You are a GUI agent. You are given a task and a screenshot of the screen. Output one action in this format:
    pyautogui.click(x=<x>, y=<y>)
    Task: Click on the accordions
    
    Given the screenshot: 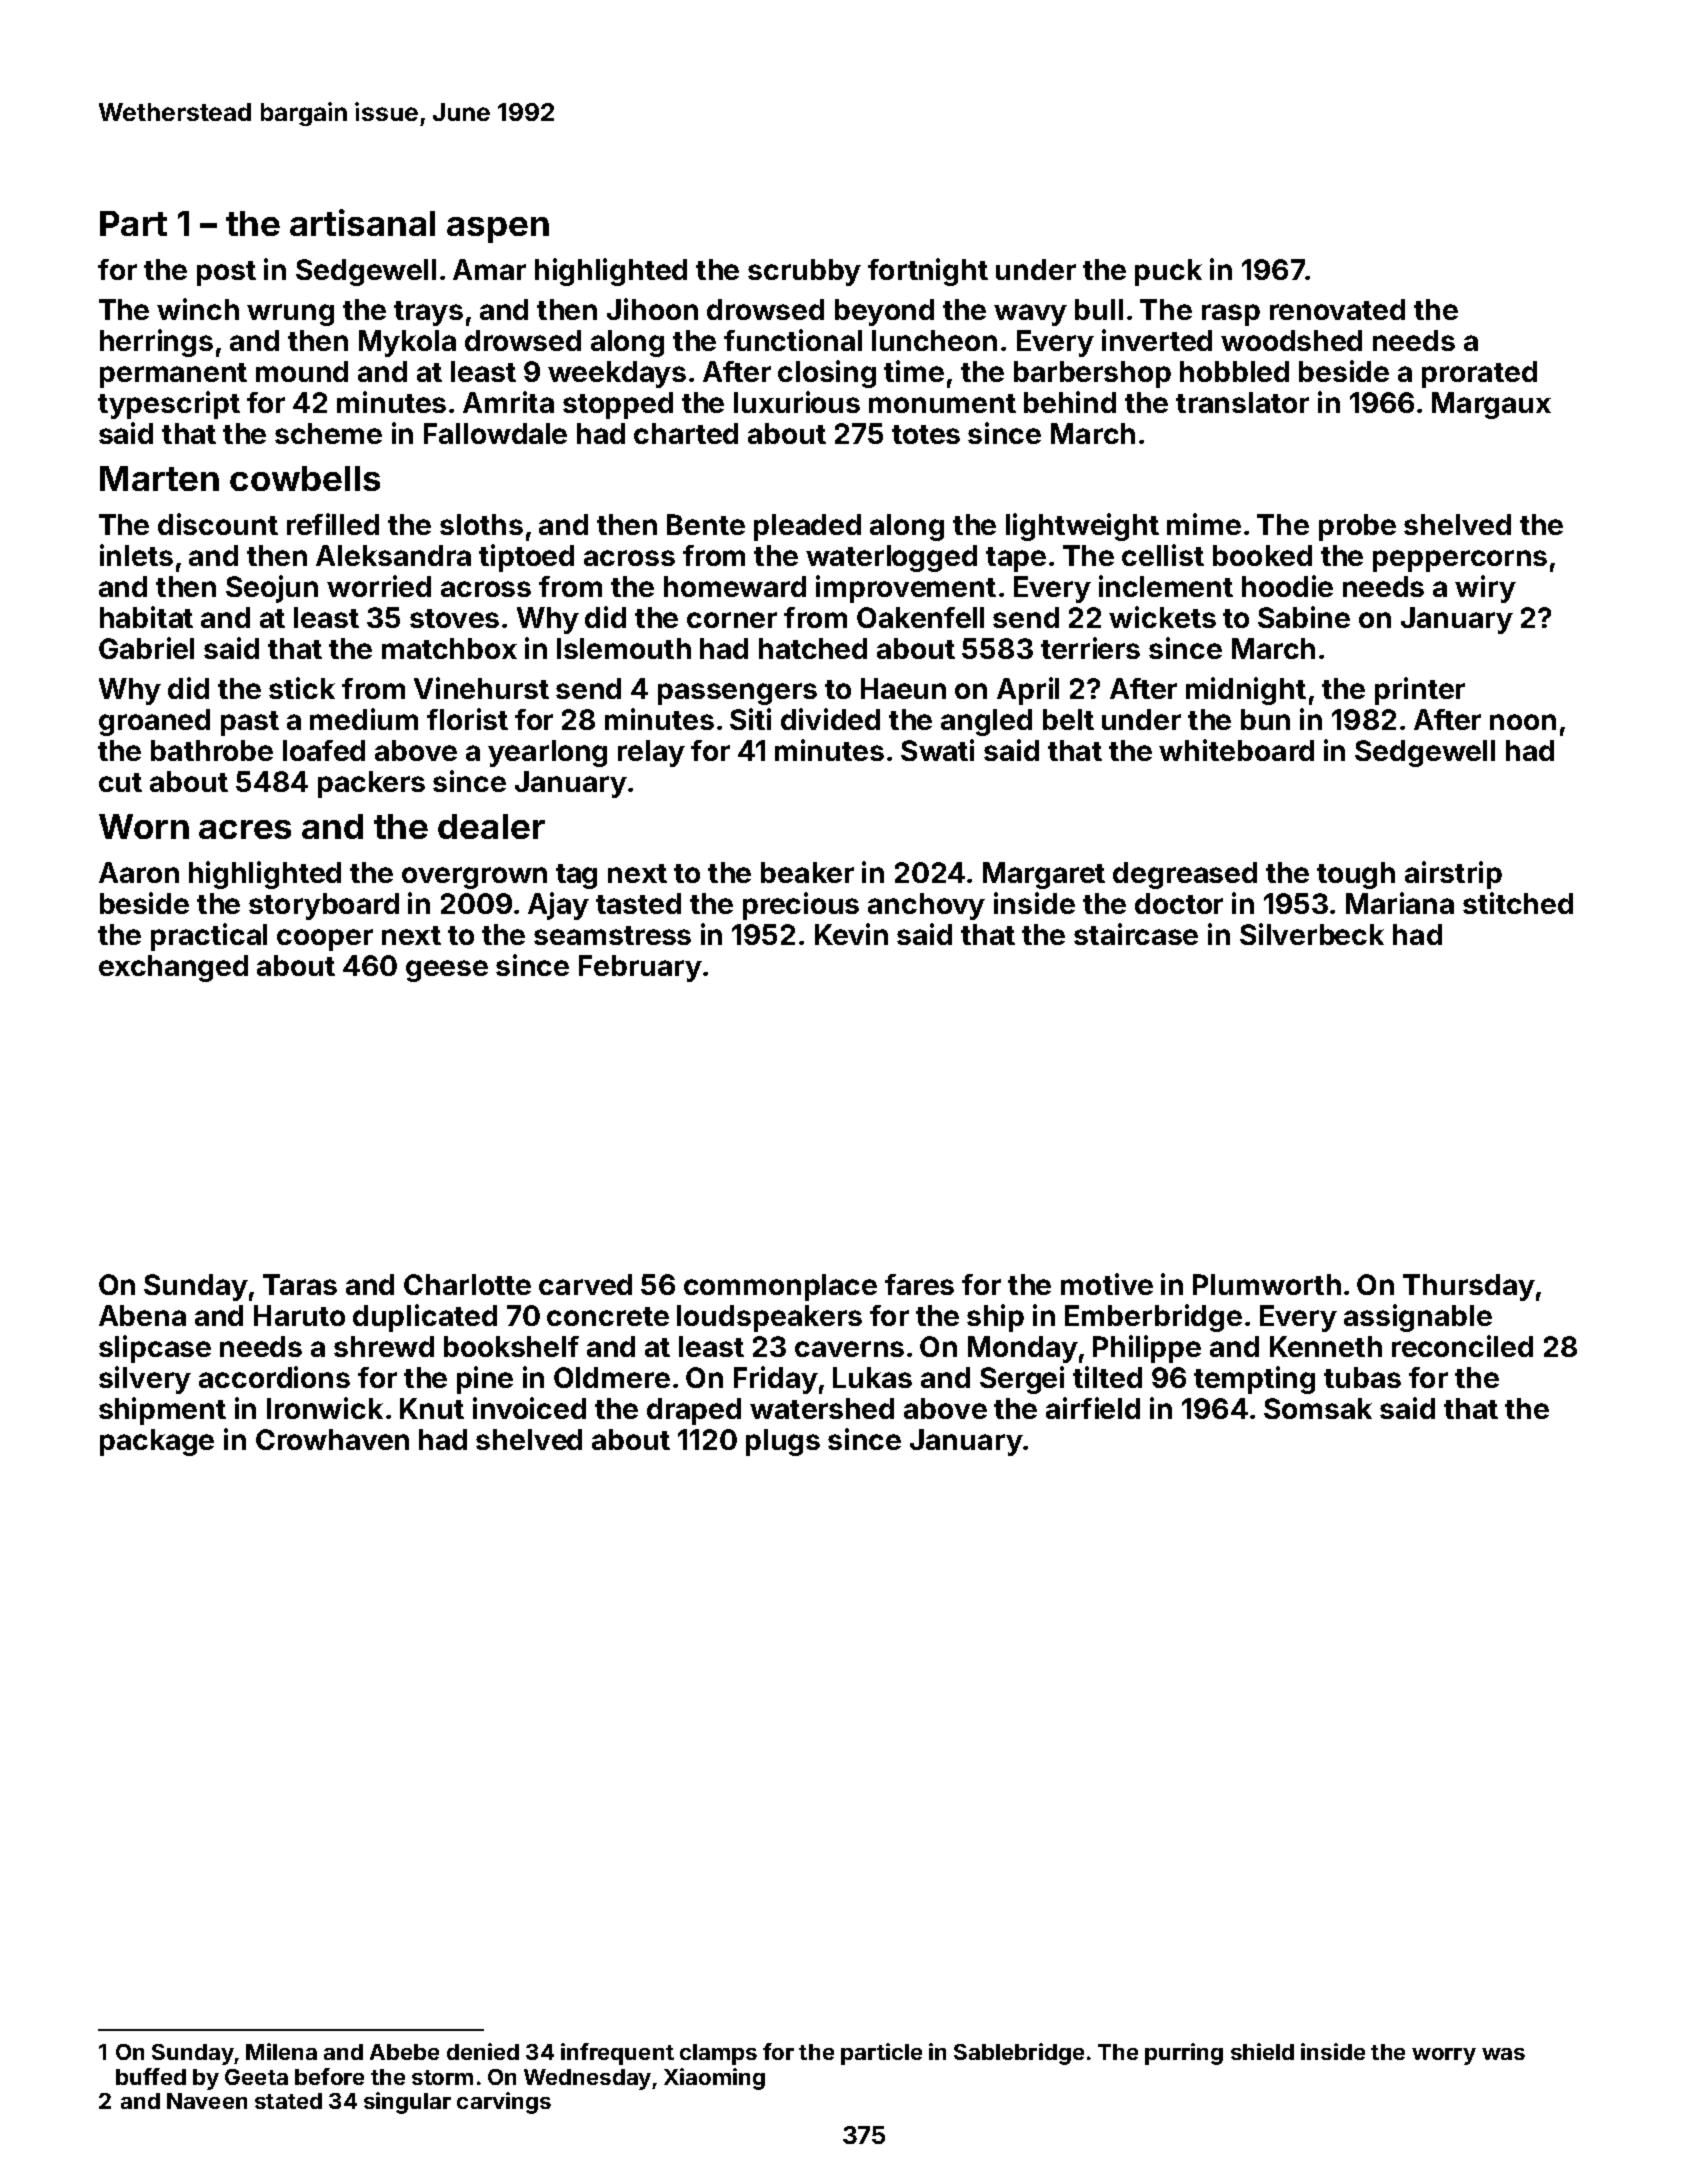 What is the action you would take?
    pyautogui.click(x=274, y=1377)
